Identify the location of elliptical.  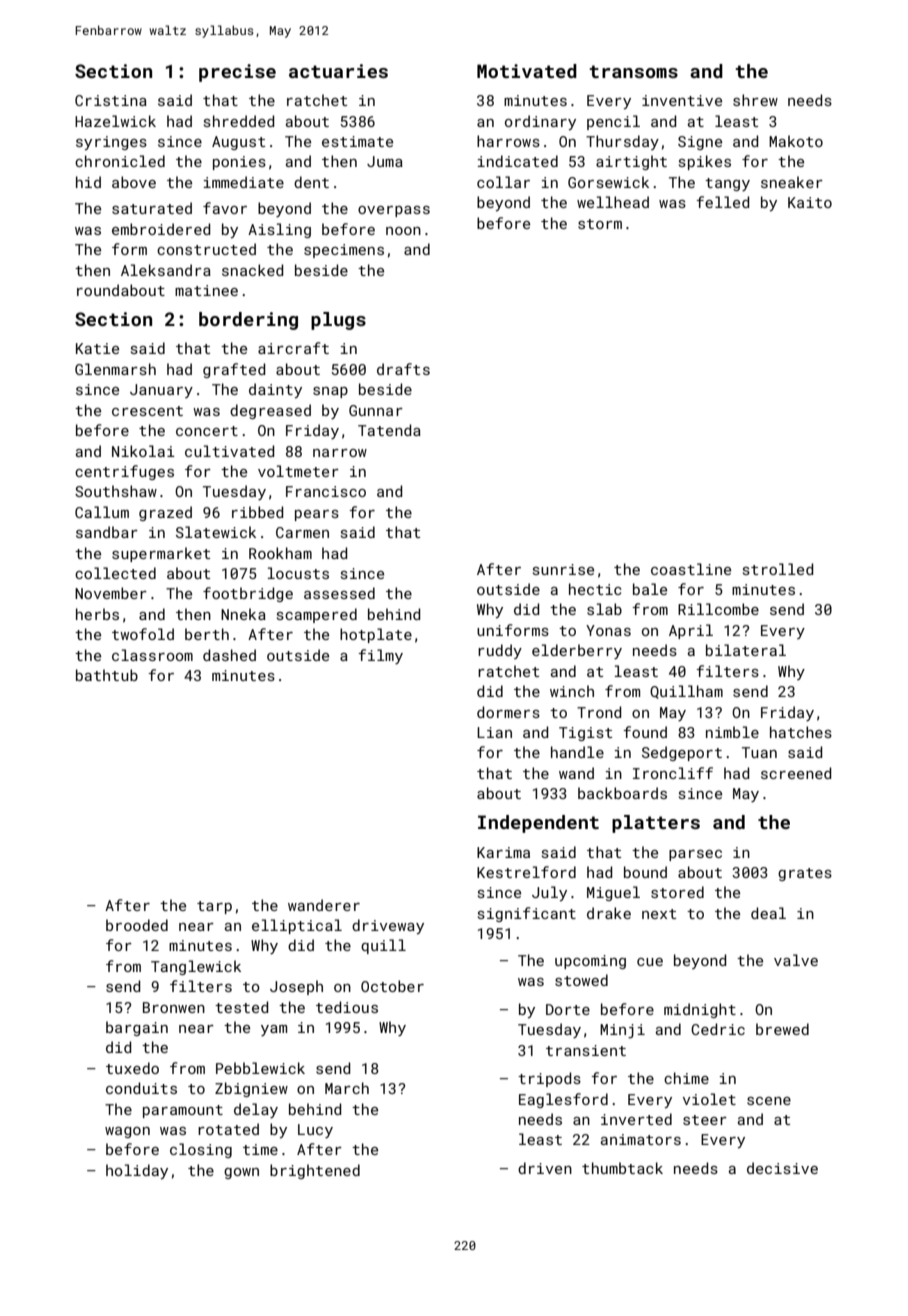
(297, 926).
